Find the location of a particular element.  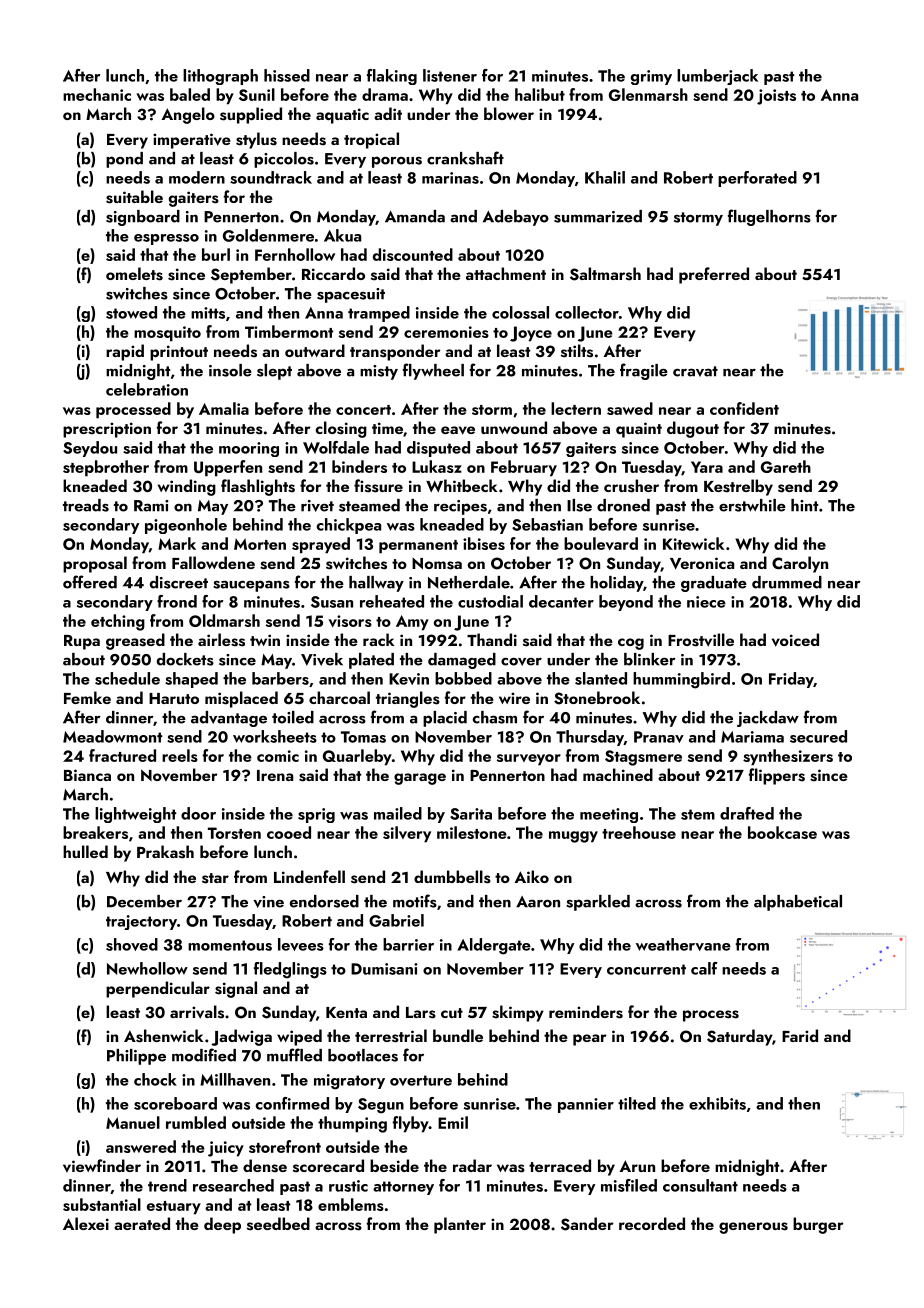

lumberjack is located at coordinates (717, 77).
